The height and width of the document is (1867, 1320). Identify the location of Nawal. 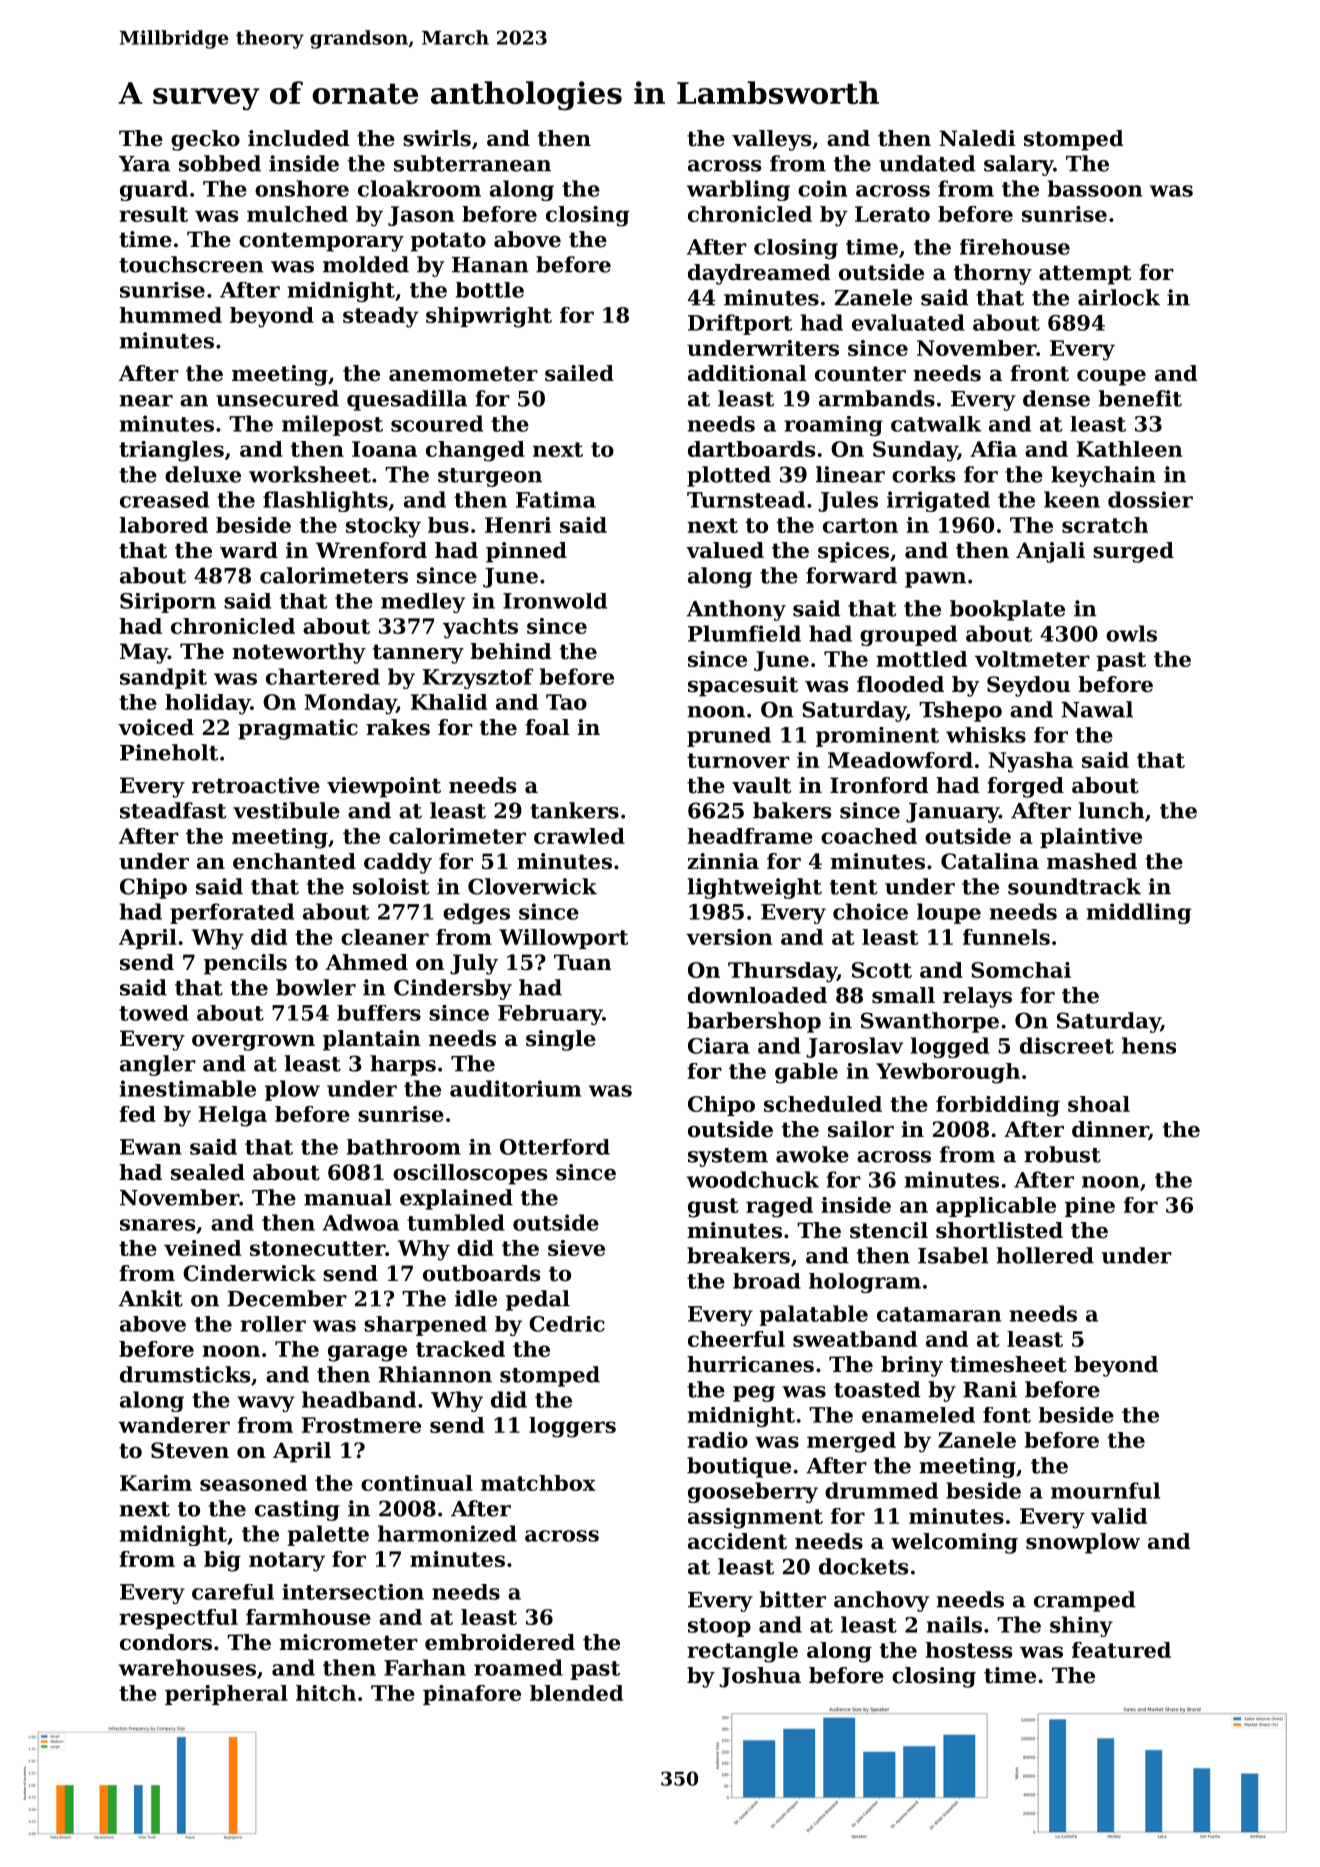
(1097, 709).
